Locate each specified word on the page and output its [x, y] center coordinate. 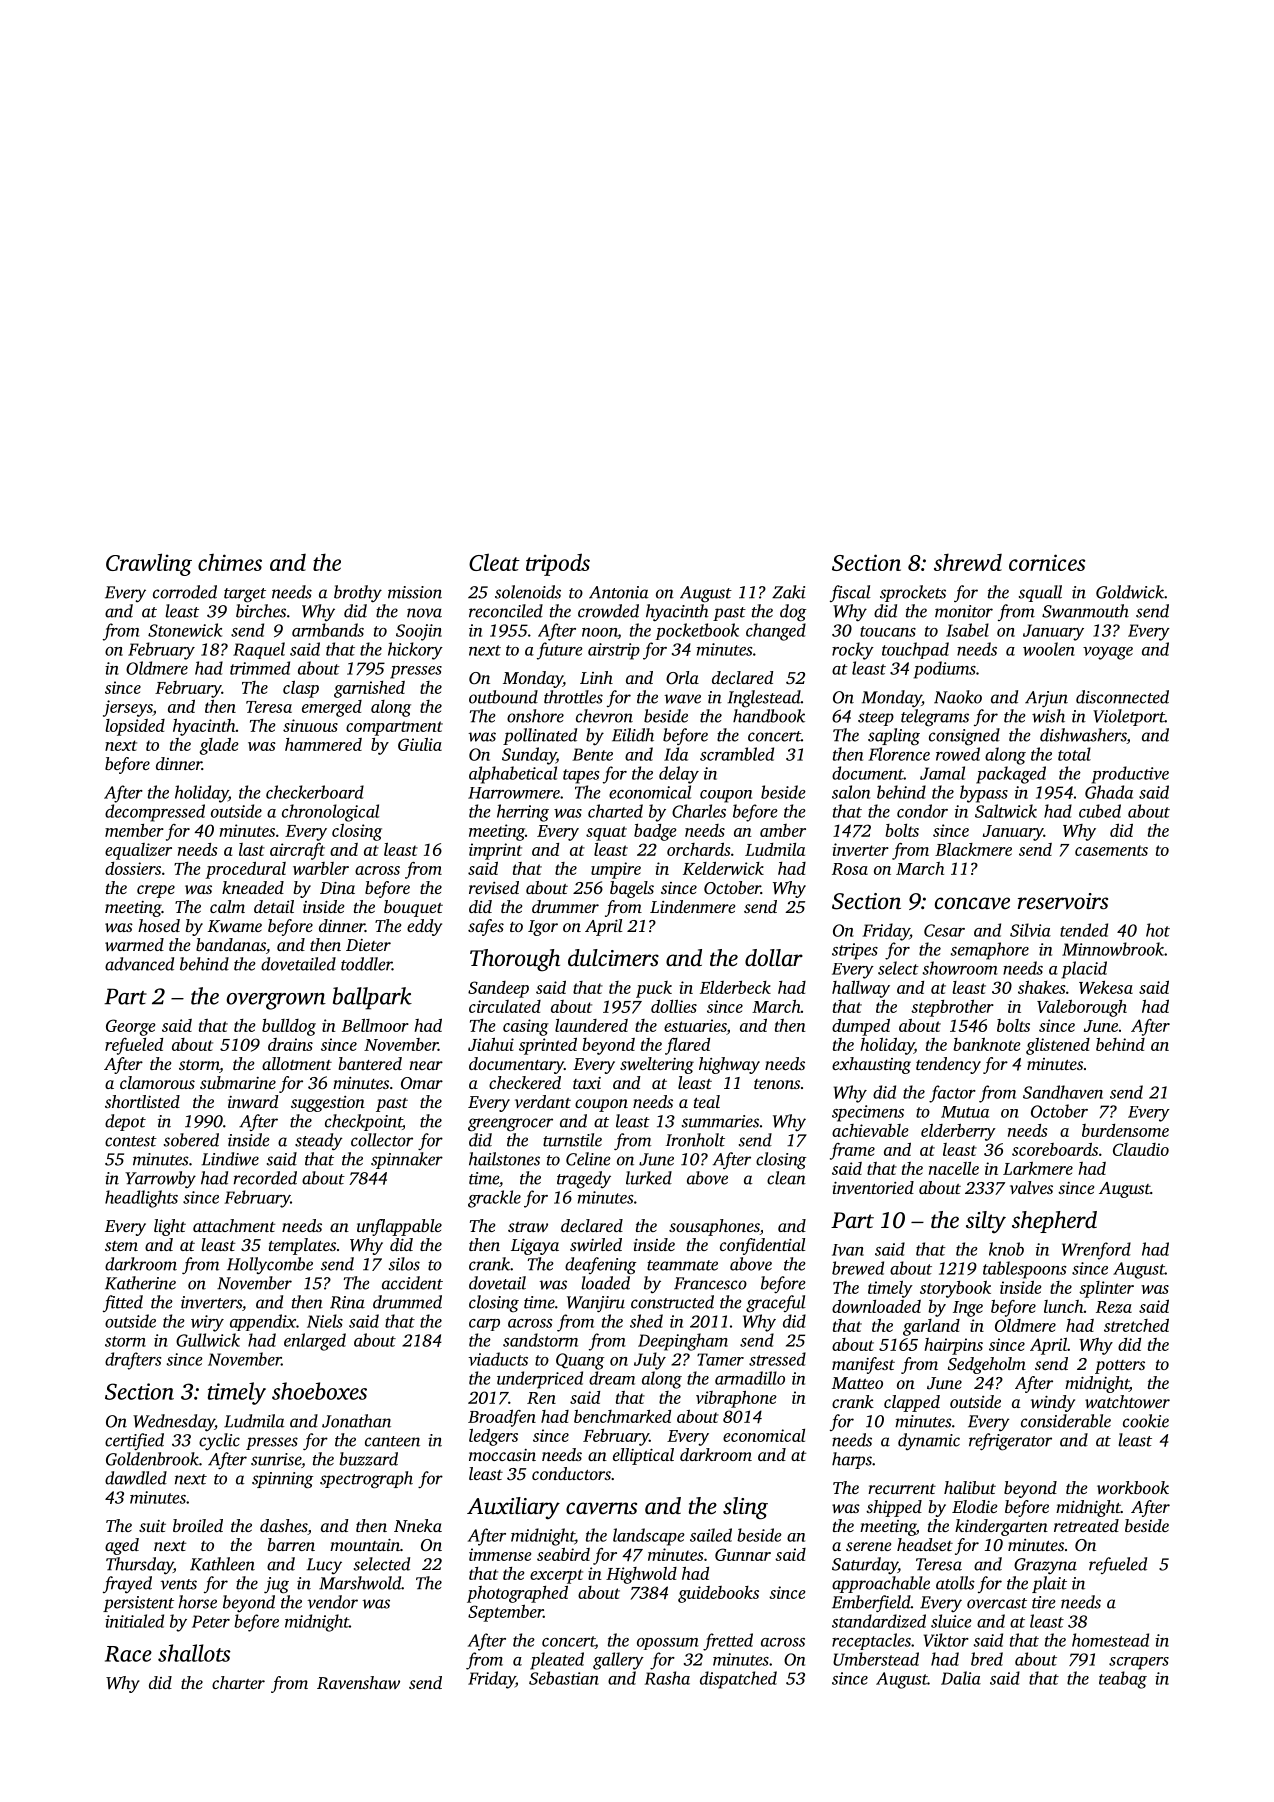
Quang [580, 1361]
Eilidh [633, 735]
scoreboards [1055, 1149]
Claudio [1141, 1149]
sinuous [310, 725]
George [131, 1027]
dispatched [738, 1680]
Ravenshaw [358, 1682]
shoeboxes [319, 1391]
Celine [588, 1159]
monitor [964, 611]
